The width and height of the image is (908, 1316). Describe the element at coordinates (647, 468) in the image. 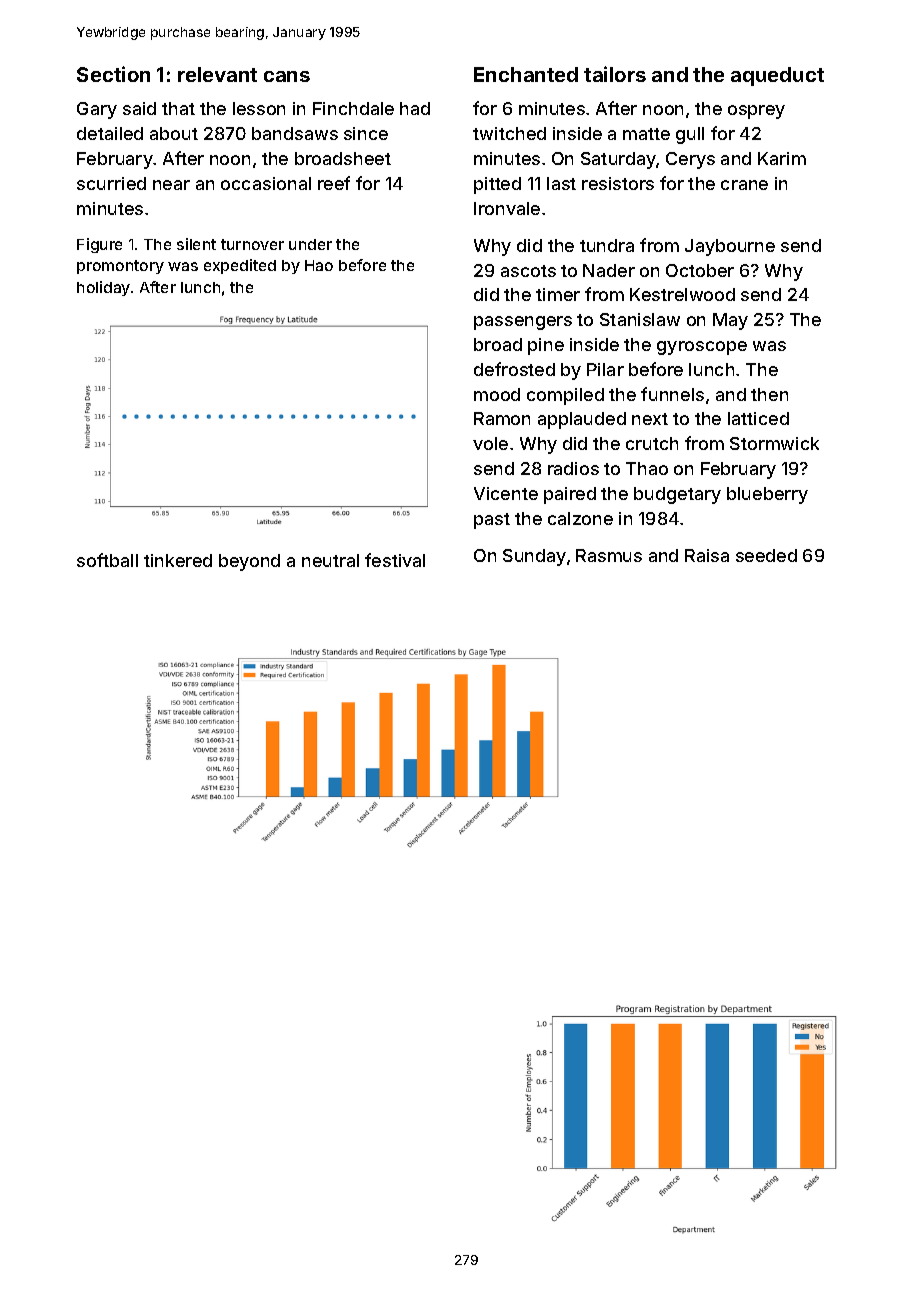

I see `Thao` at that location.
